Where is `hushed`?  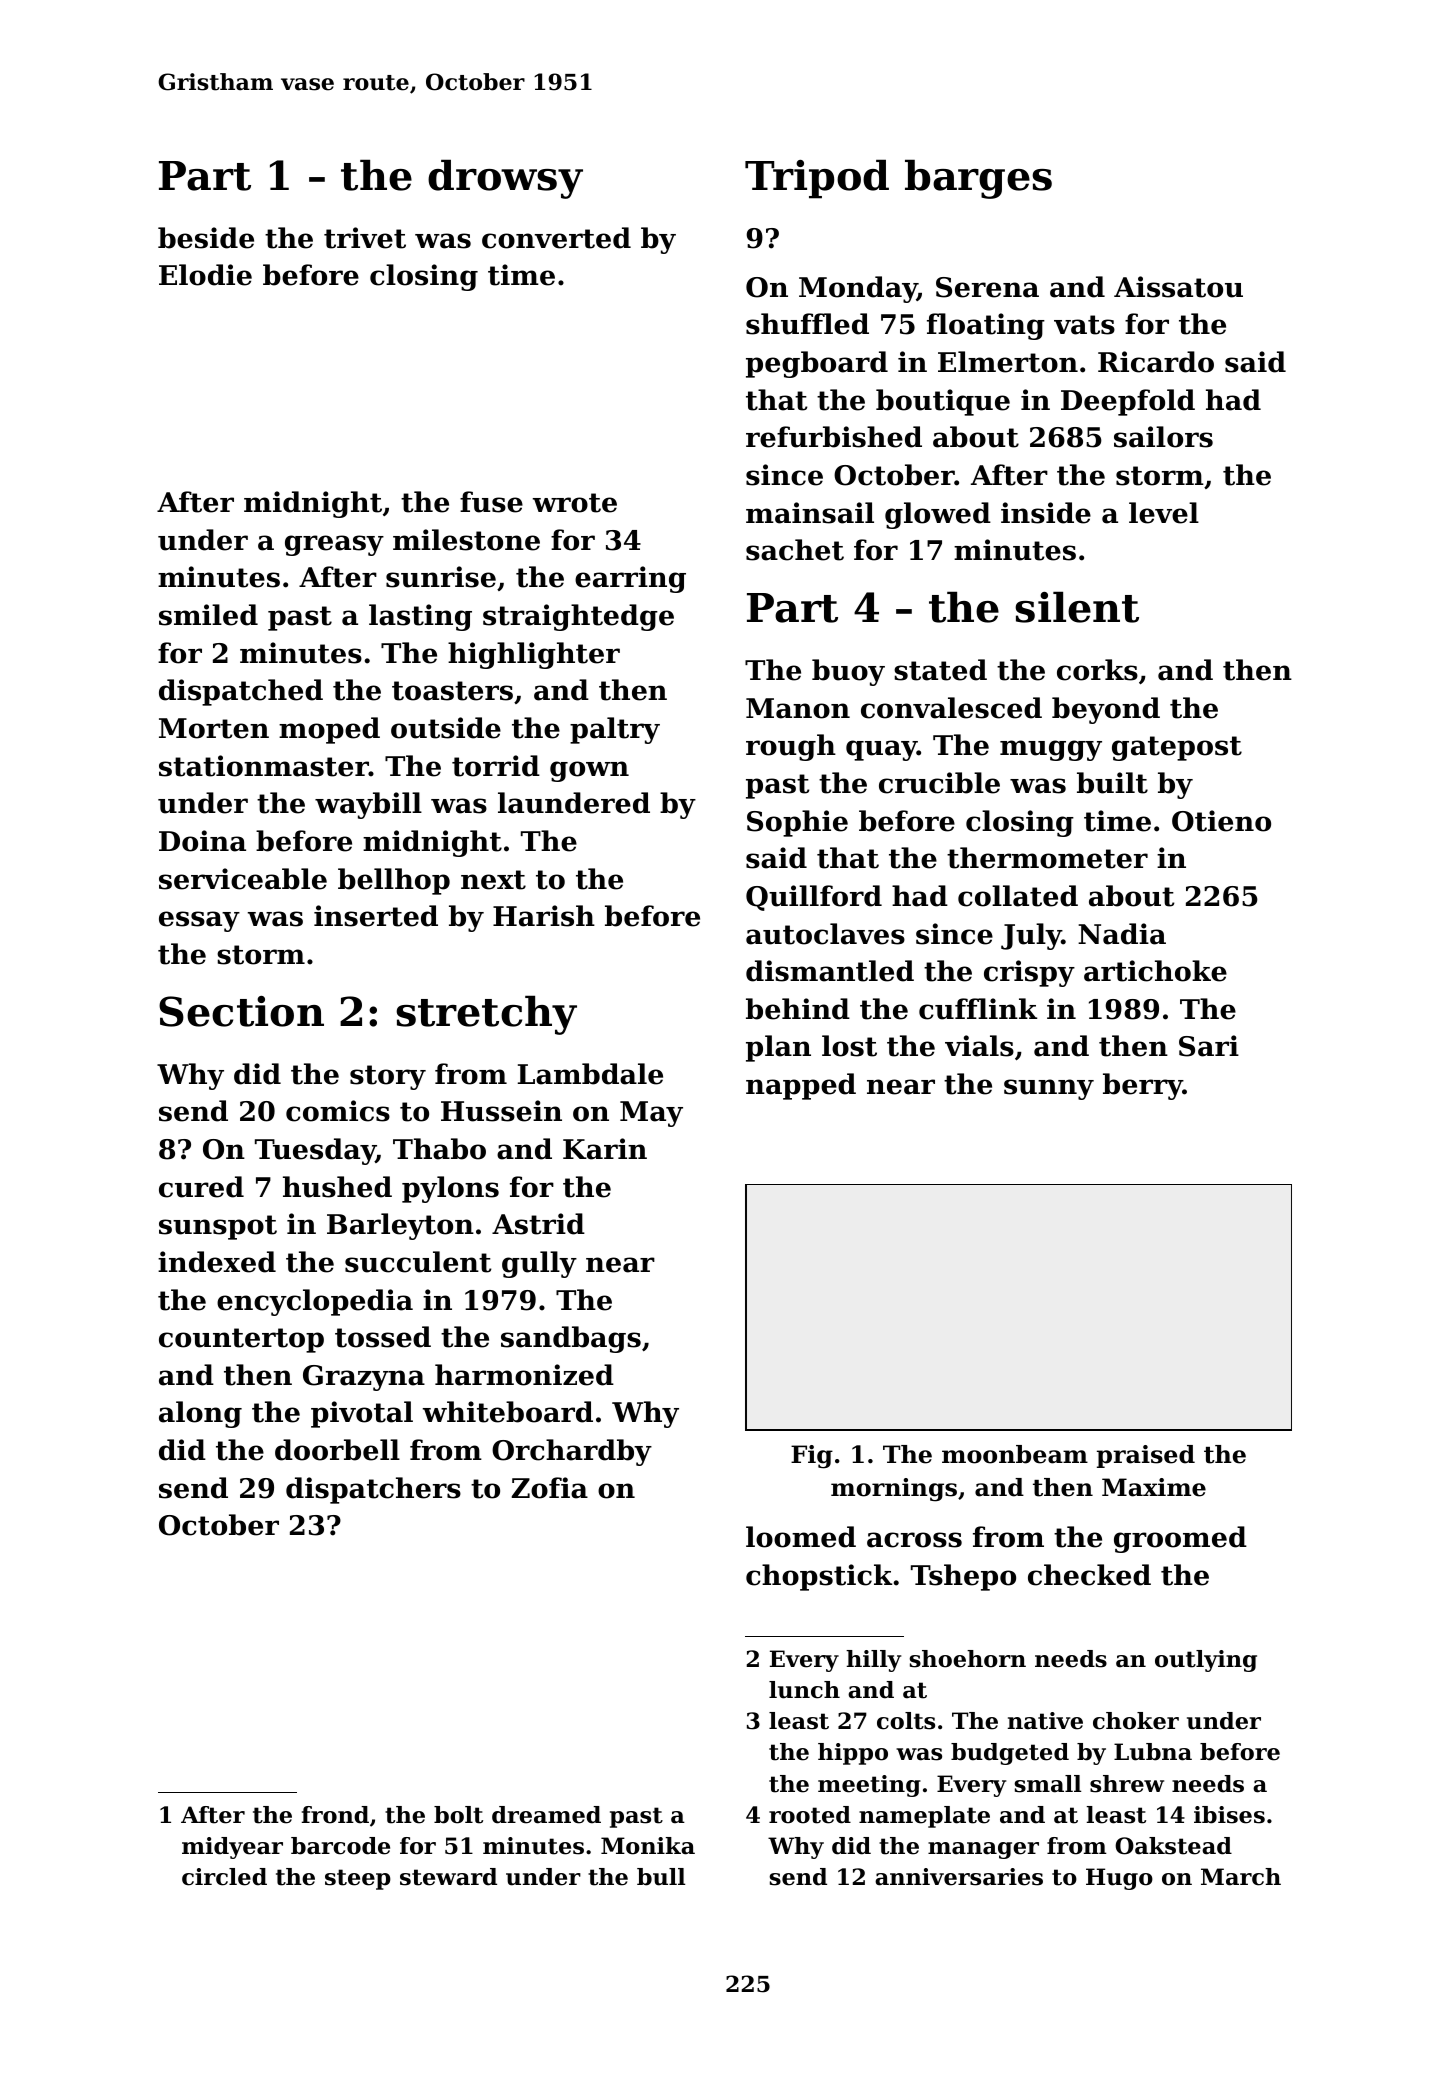
hushed is located at coordinates (337, 1187).
